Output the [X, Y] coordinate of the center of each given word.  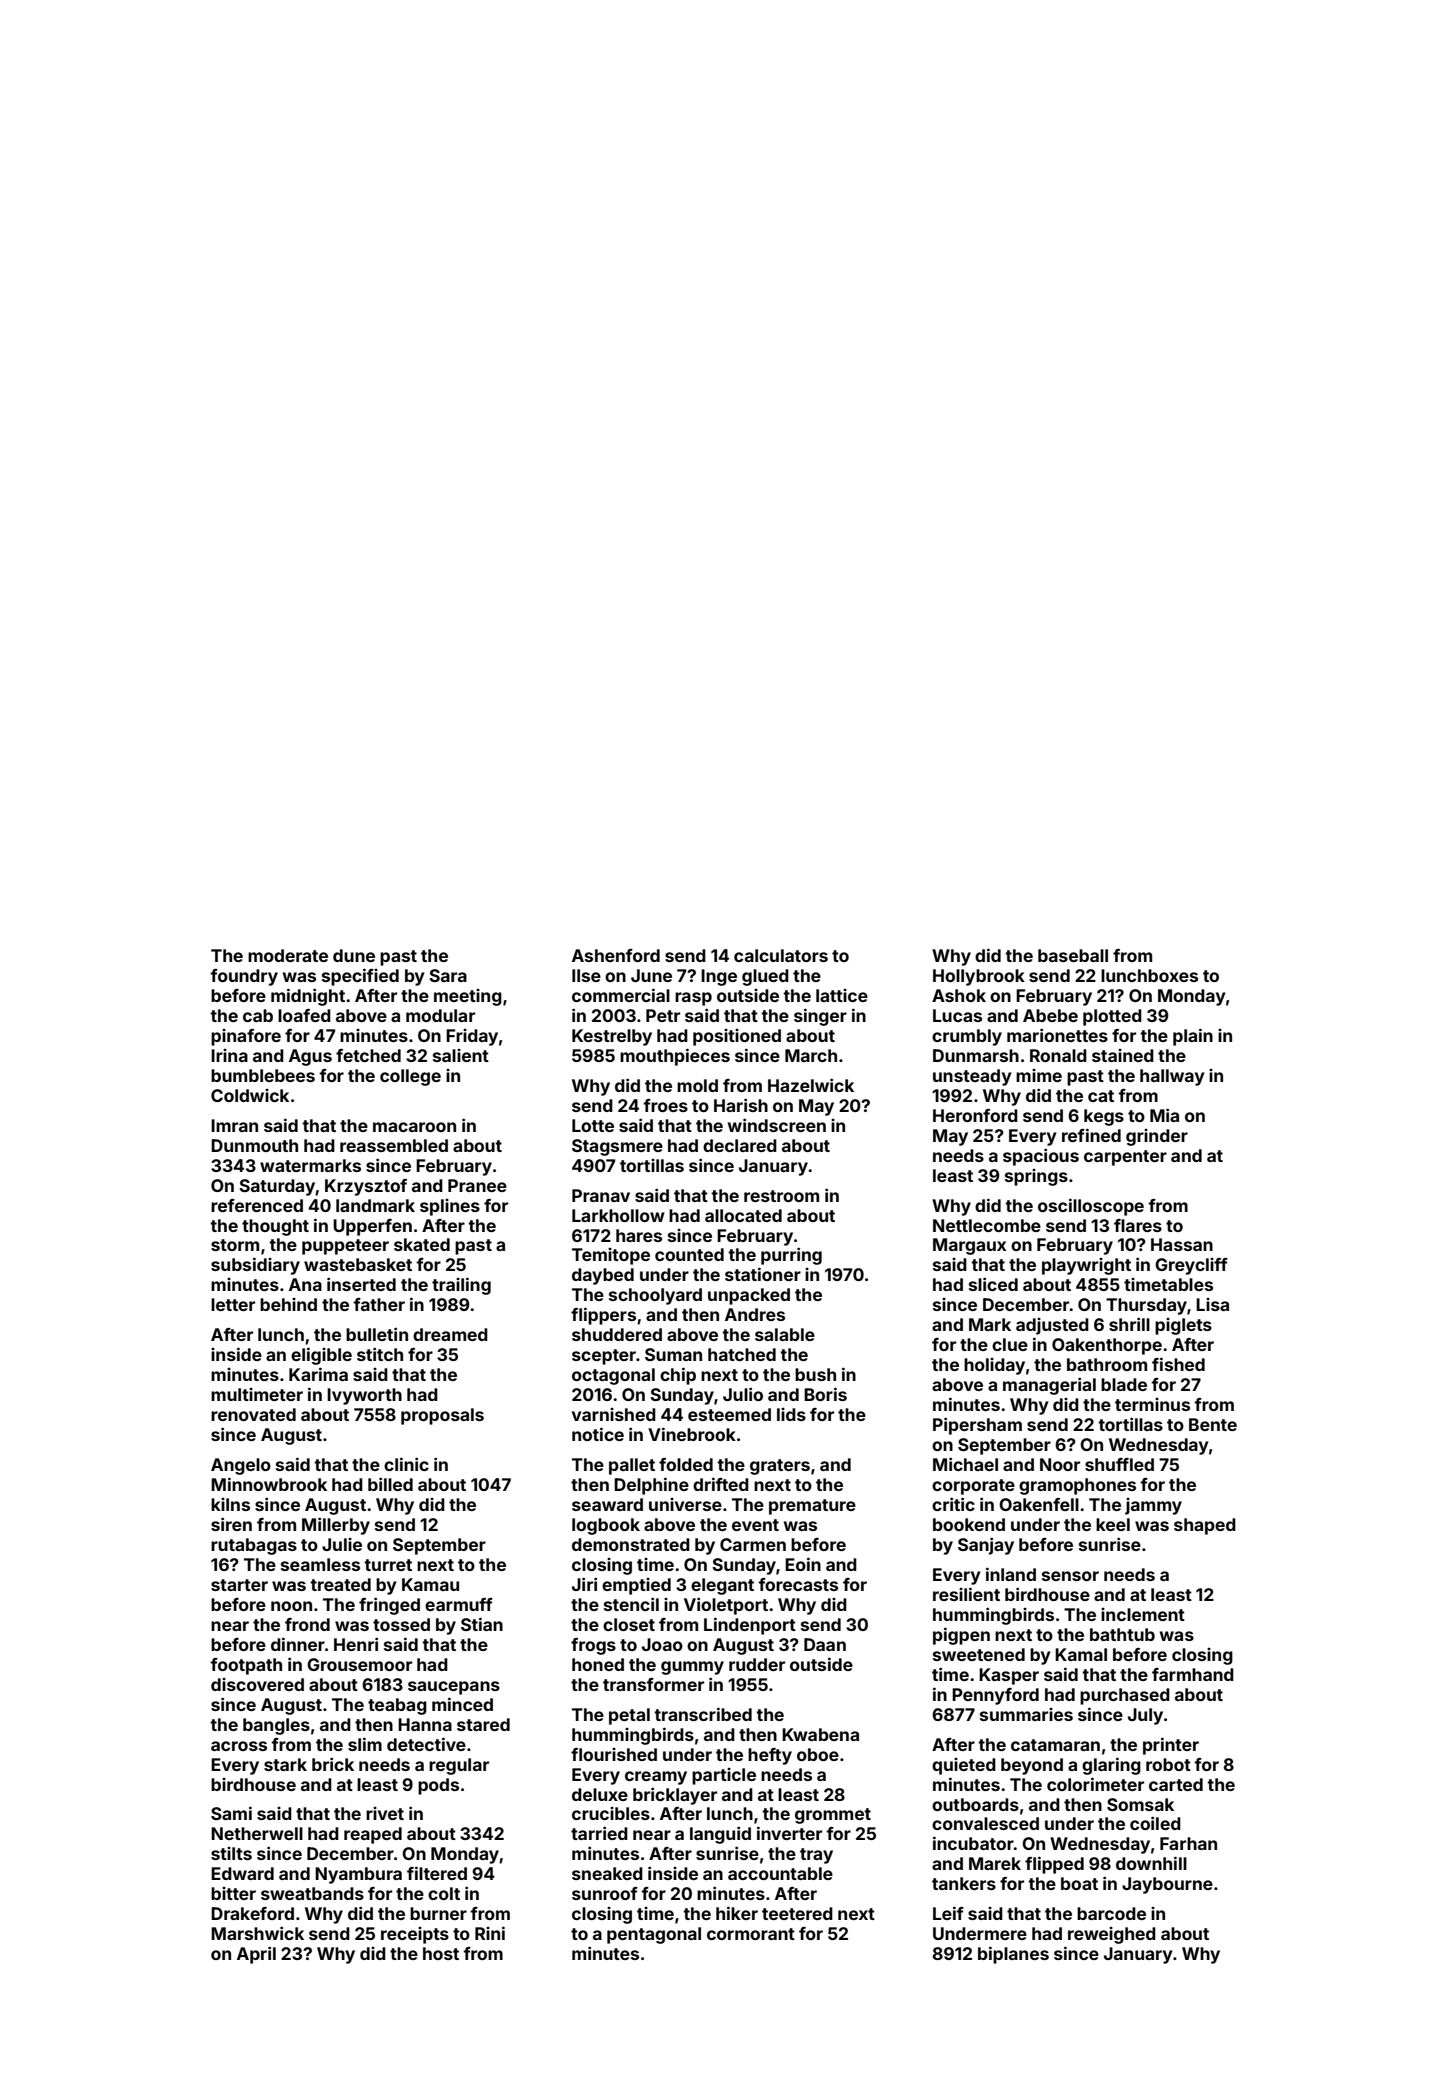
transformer [653, 1684]
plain [1193, 1037]
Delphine [651, 1486]
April [256, 1955]
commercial [621, 995]
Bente [1213, 1424]
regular [459, 1766]
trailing [461, 1286]
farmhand [1193, 1674]
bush [815, 1374]
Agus [310, 1057]
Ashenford [616, 955]
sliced [993, 1284]
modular [440, 1015]
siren [231, 1524]
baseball [1073, 955]
